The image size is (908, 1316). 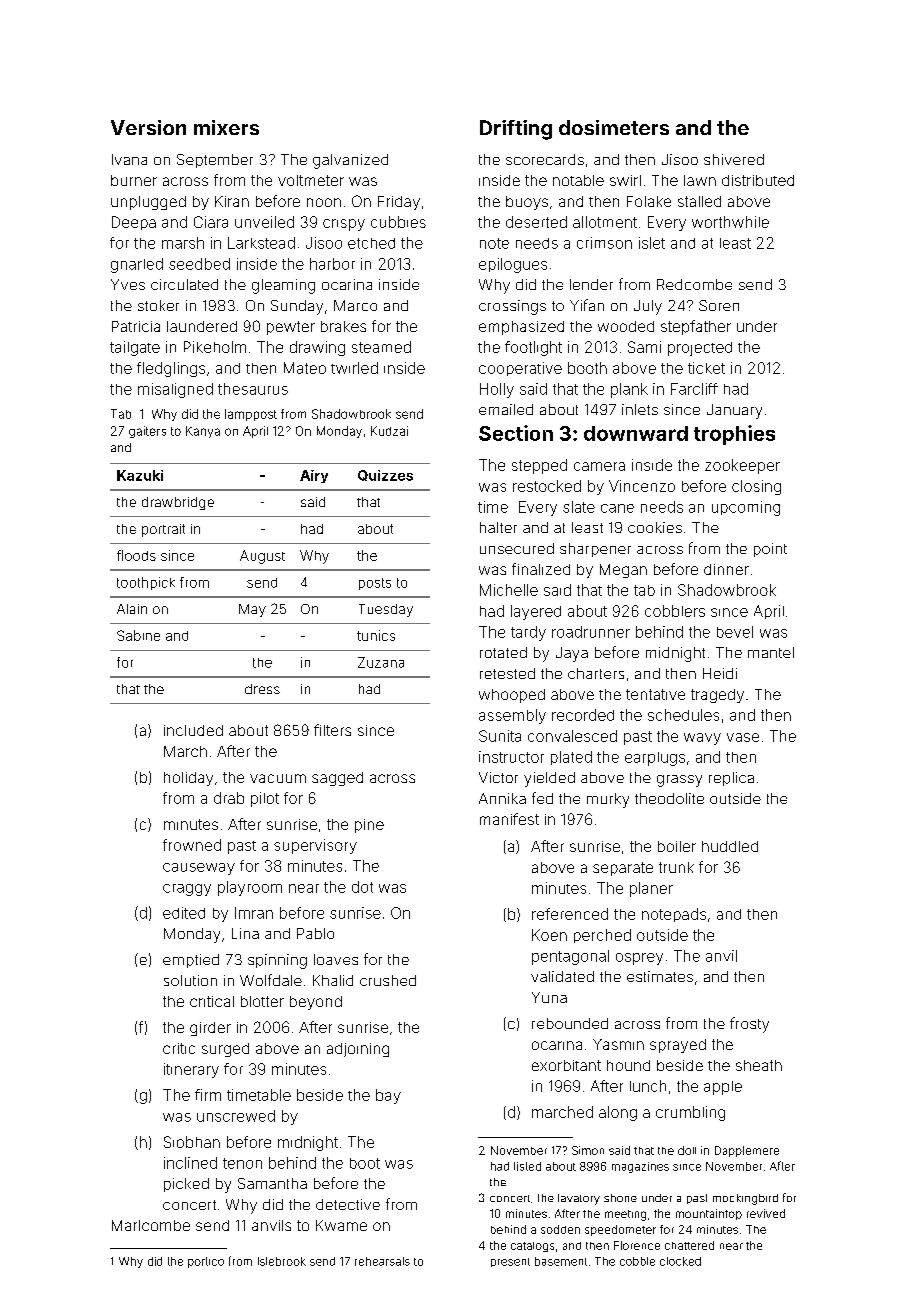 What do you see at coordinates (660, 976) in the screenshot?
I see `estimates` at bounding box center [660, 976].
